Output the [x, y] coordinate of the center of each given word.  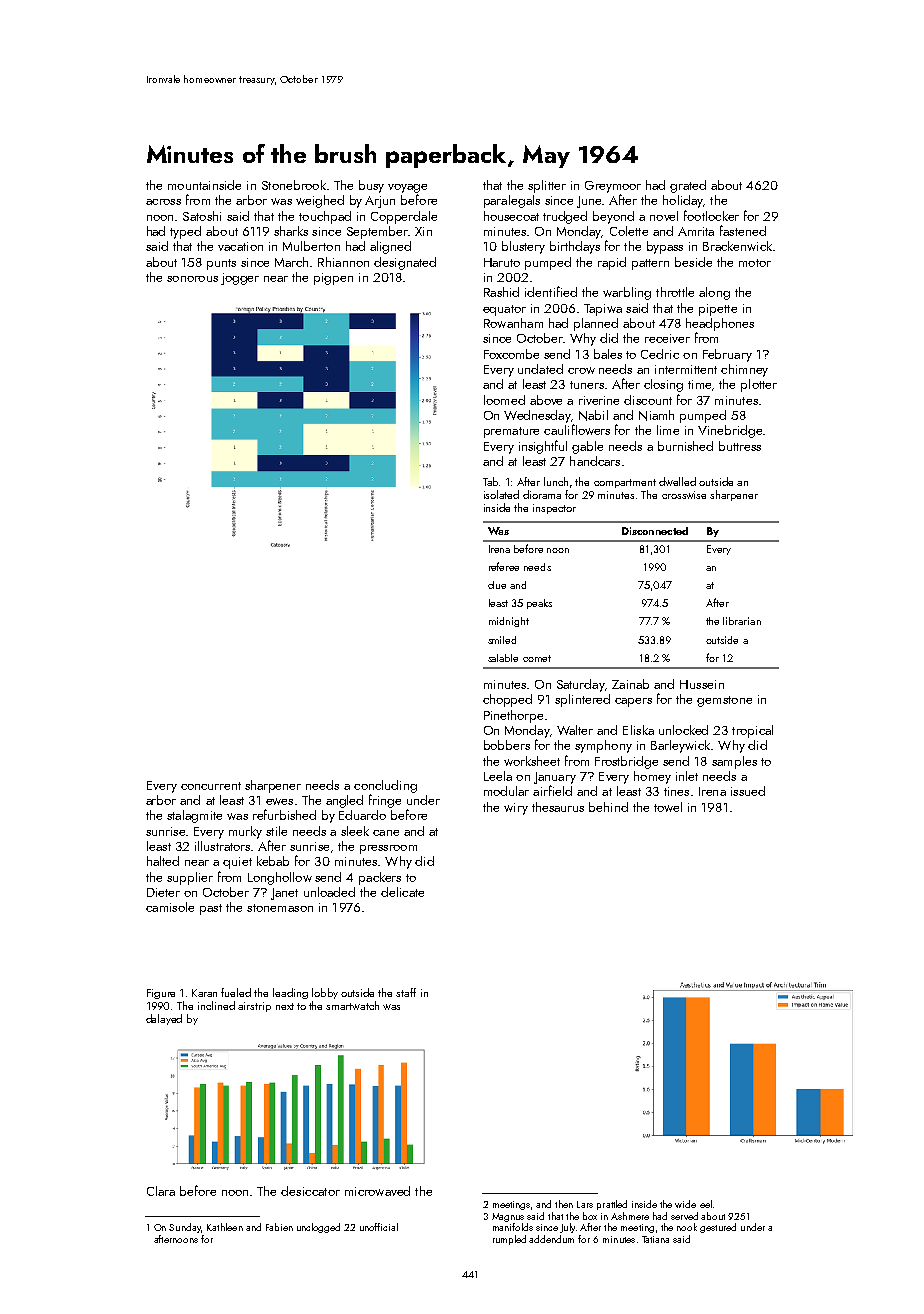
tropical [752, 731]
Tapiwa [603, 310]
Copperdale [404, 217]
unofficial [379, 1227]
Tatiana [655, 1239]
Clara [161, 1191]
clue [497, 585]
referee [504, 566]
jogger [240, 279]
